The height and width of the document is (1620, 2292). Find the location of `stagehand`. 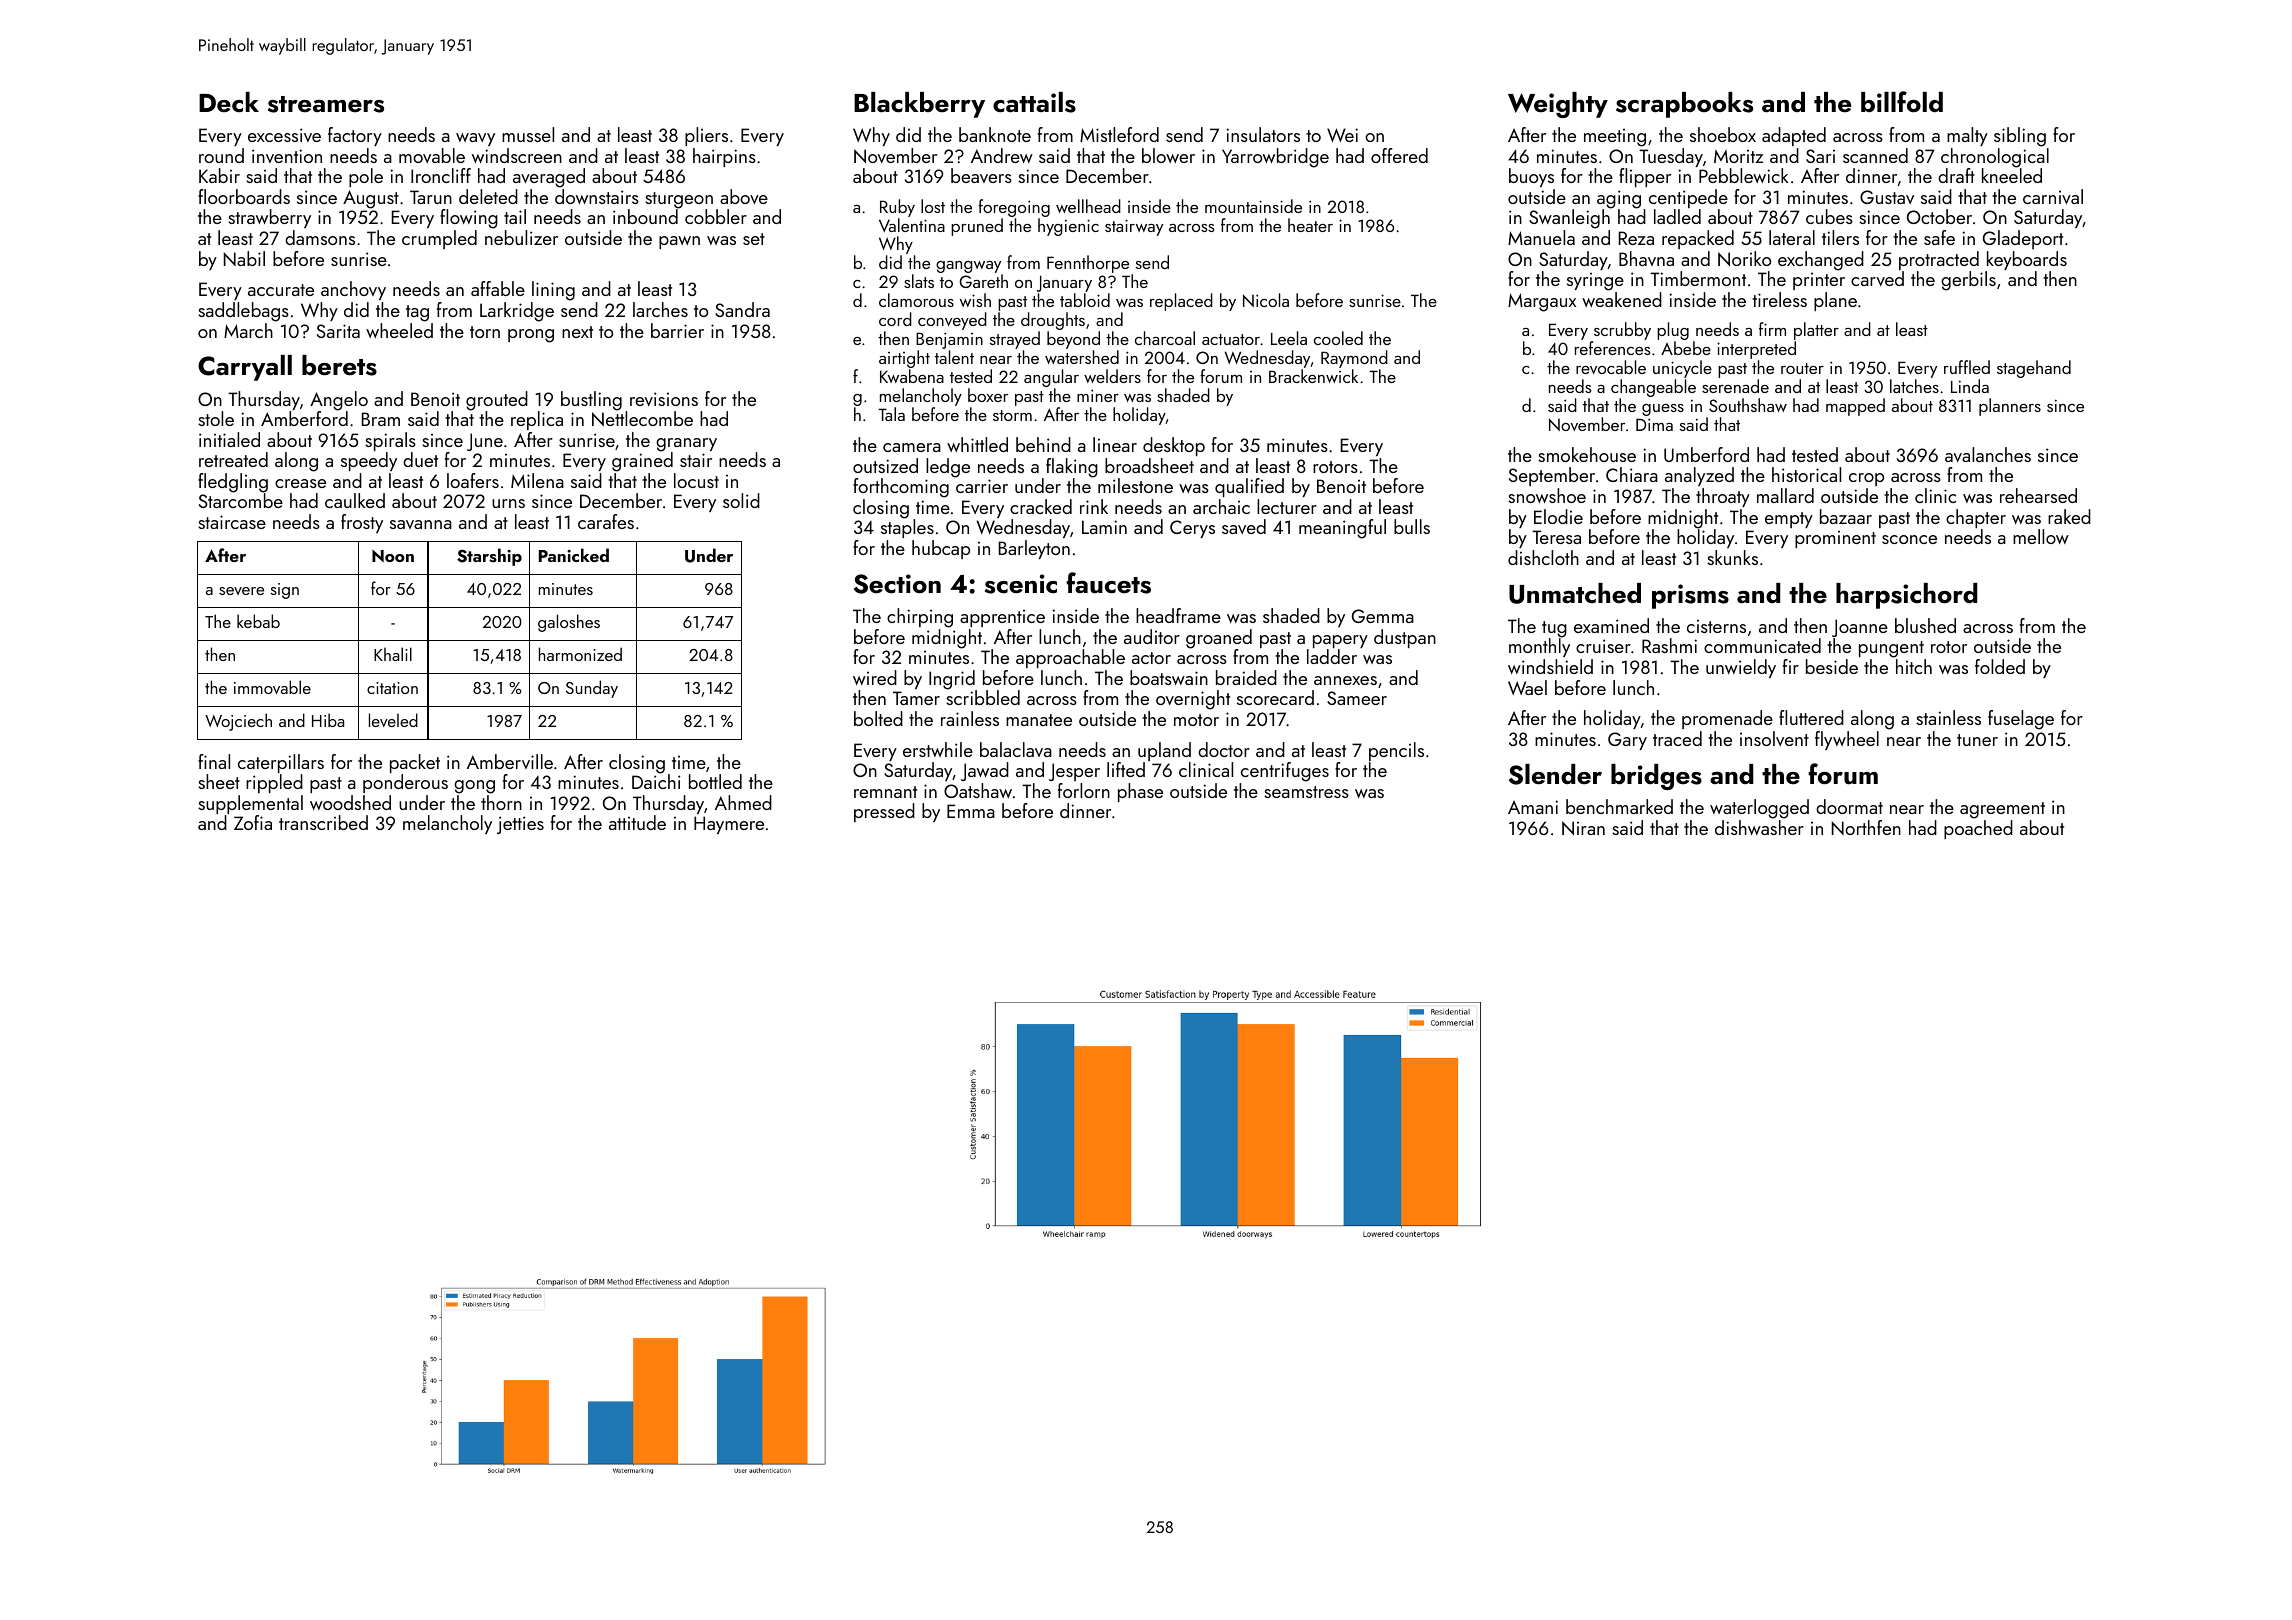

stagehand is located at coordinates (2034, 369).
